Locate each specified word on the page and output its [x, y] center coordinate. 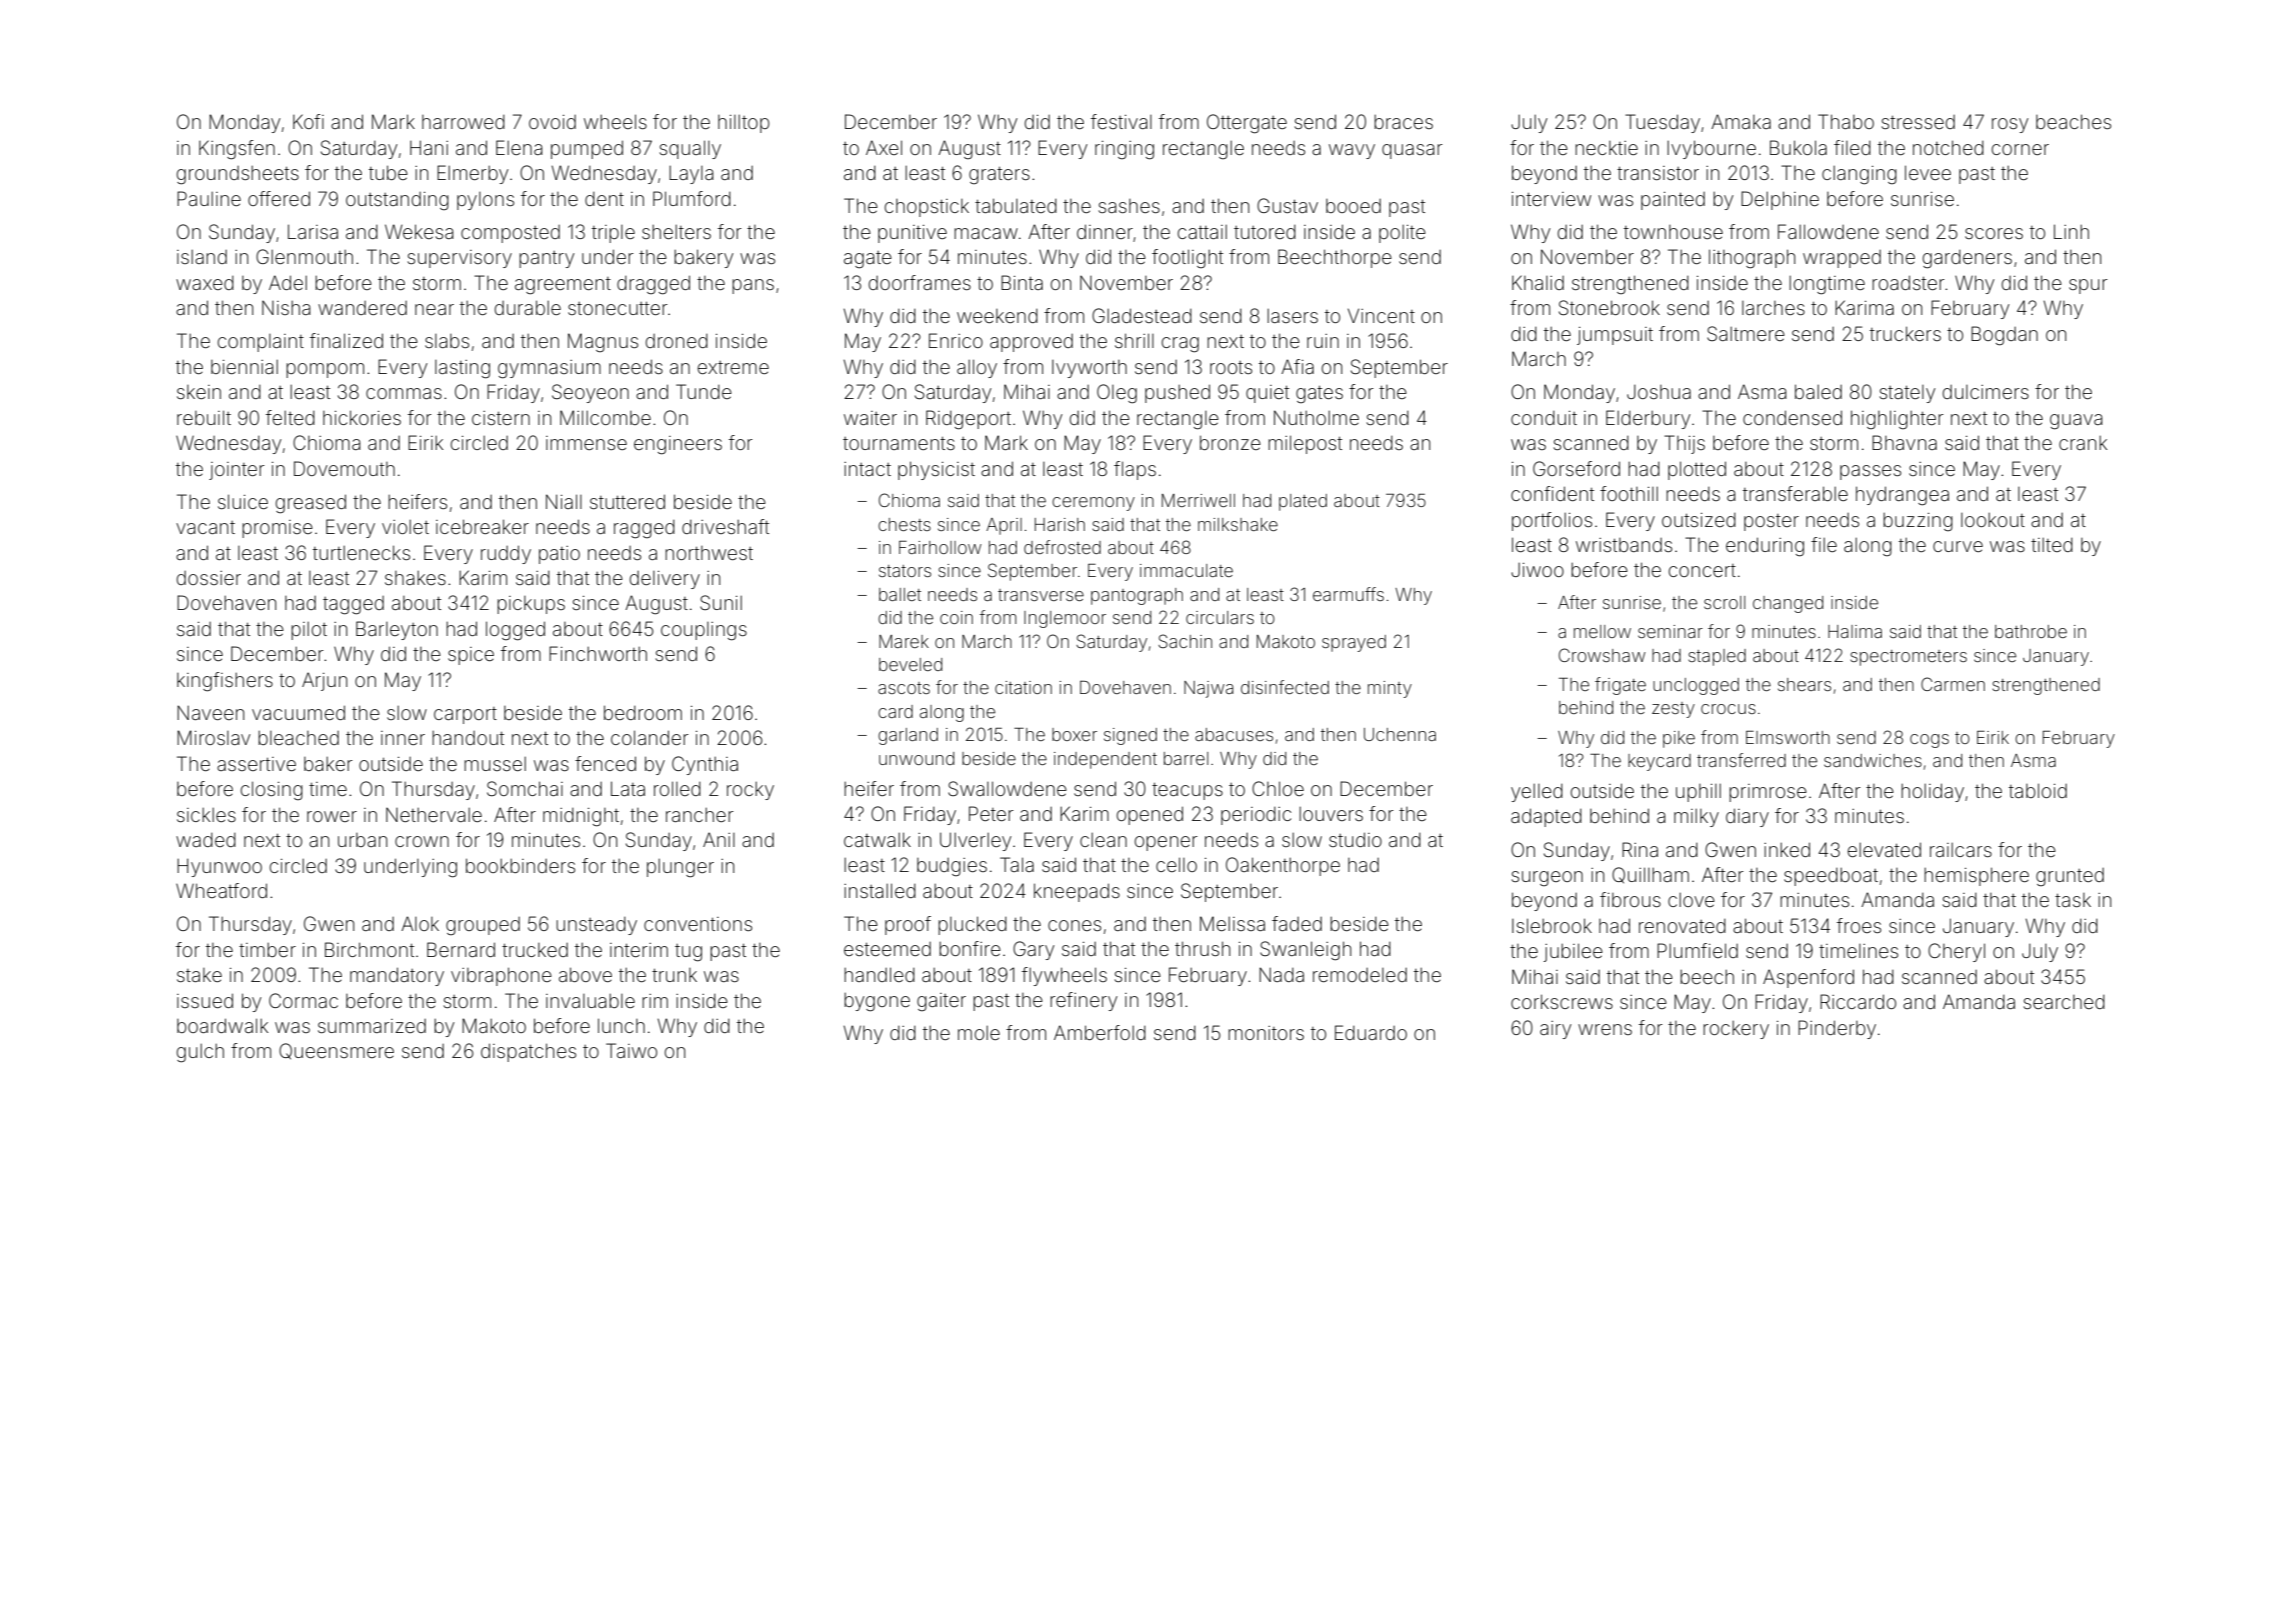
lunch [621, 1025]
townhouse [1673, 232]
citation [1023, 687]
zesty [1673, 710]
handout [468, 738]
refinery [1083, 1001]
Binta [1022, 282]
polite [1402, 234]
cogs [1929, 741]
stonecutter [618, 308]
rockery [1736, 1030]
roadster [1908, 282]
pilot [309, 631]
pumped [587, 149]
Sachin [1185, 641]
